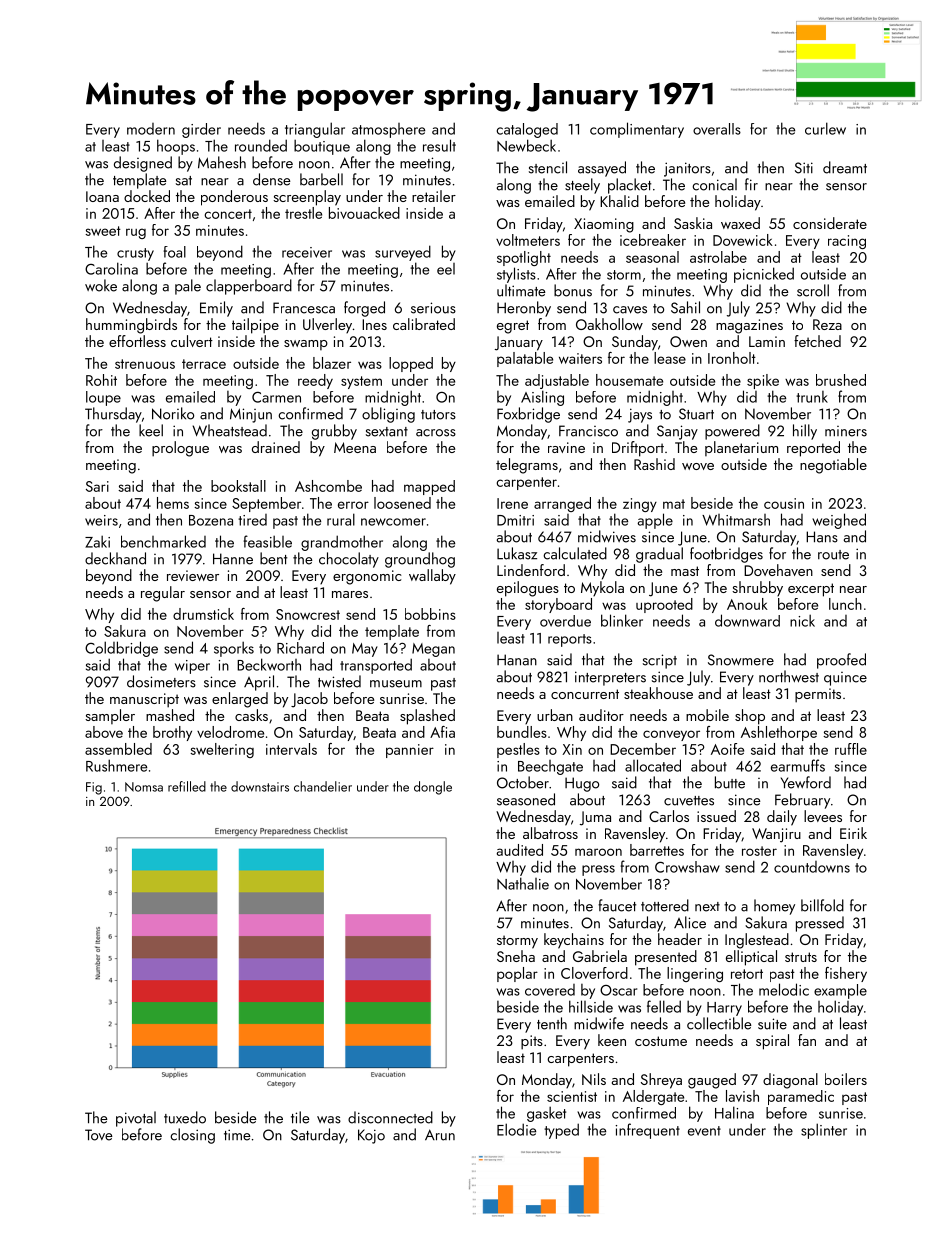 The image size is (952, 1233). Describe the element at coordinates (151, 129) in the screenshot. I see `modern` at that location.
